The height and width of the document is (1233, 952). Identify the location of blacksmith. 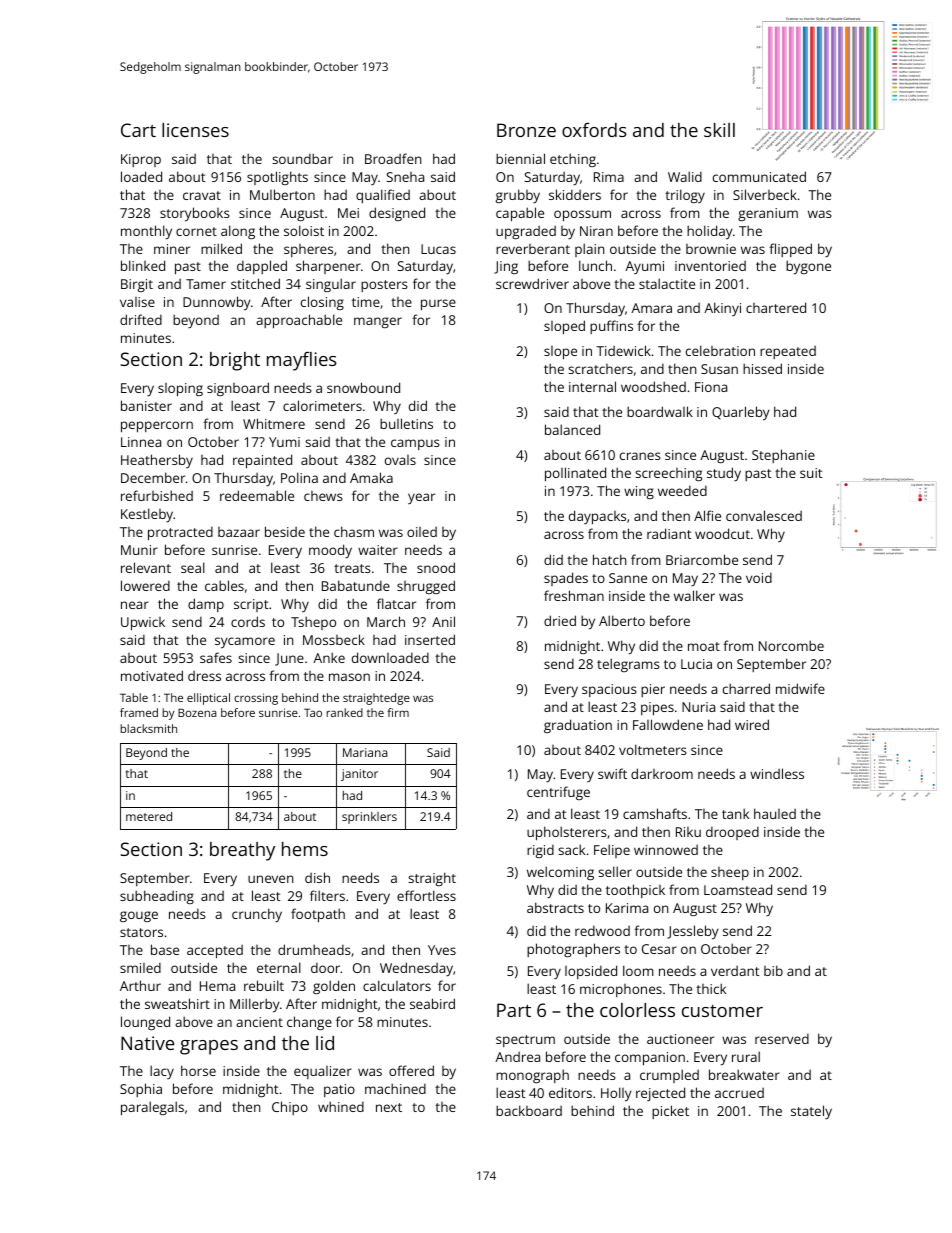
(148, 728).
